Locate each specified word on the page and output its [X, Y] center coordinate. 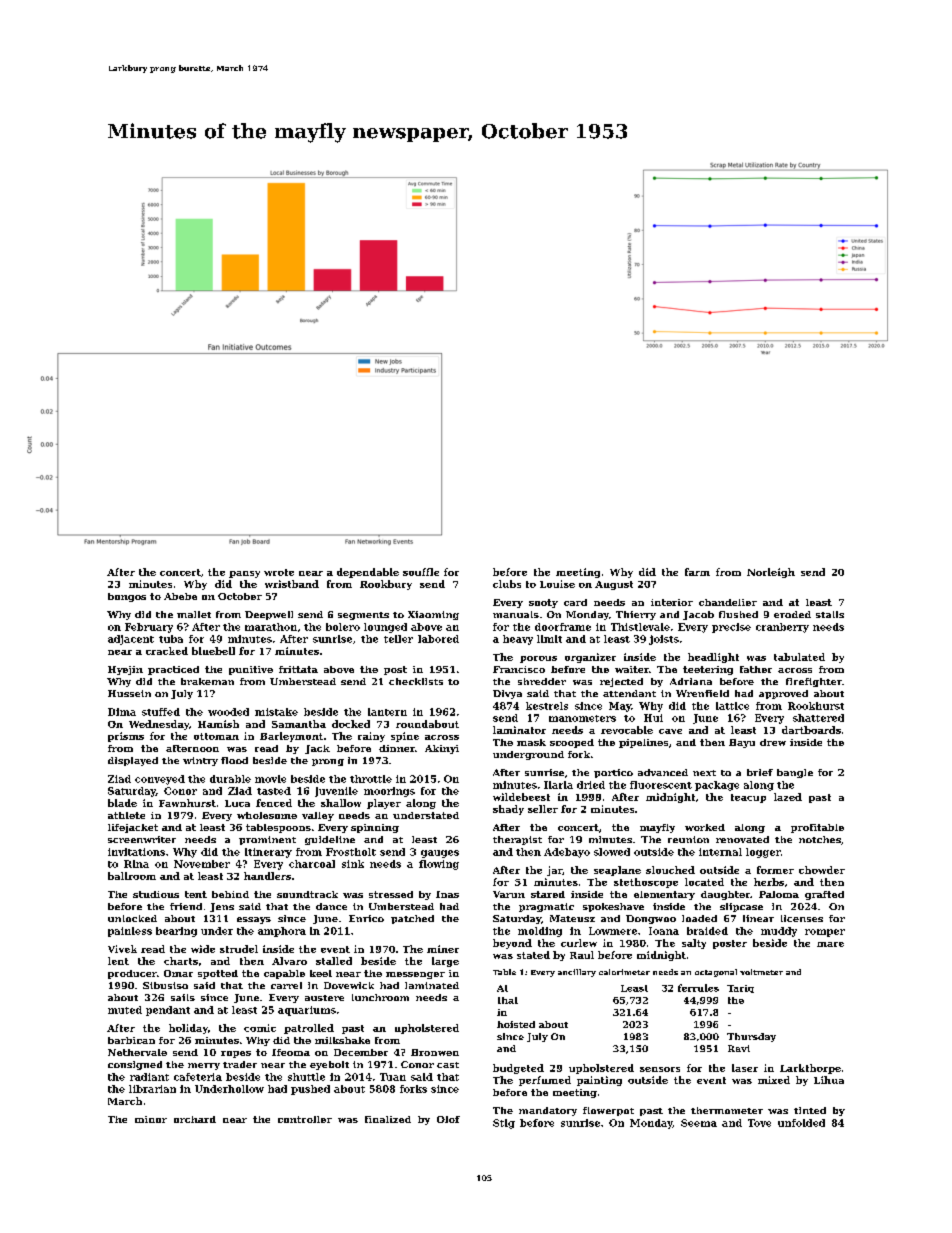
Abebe [180, 596]
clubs [507, 584]
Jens [222, 907]
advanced [663, 772]
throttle [371, 779]
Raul [582, 955]
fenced [274, 803]
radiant [149, 1077]
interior [672, 602]
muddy [779, 932]
